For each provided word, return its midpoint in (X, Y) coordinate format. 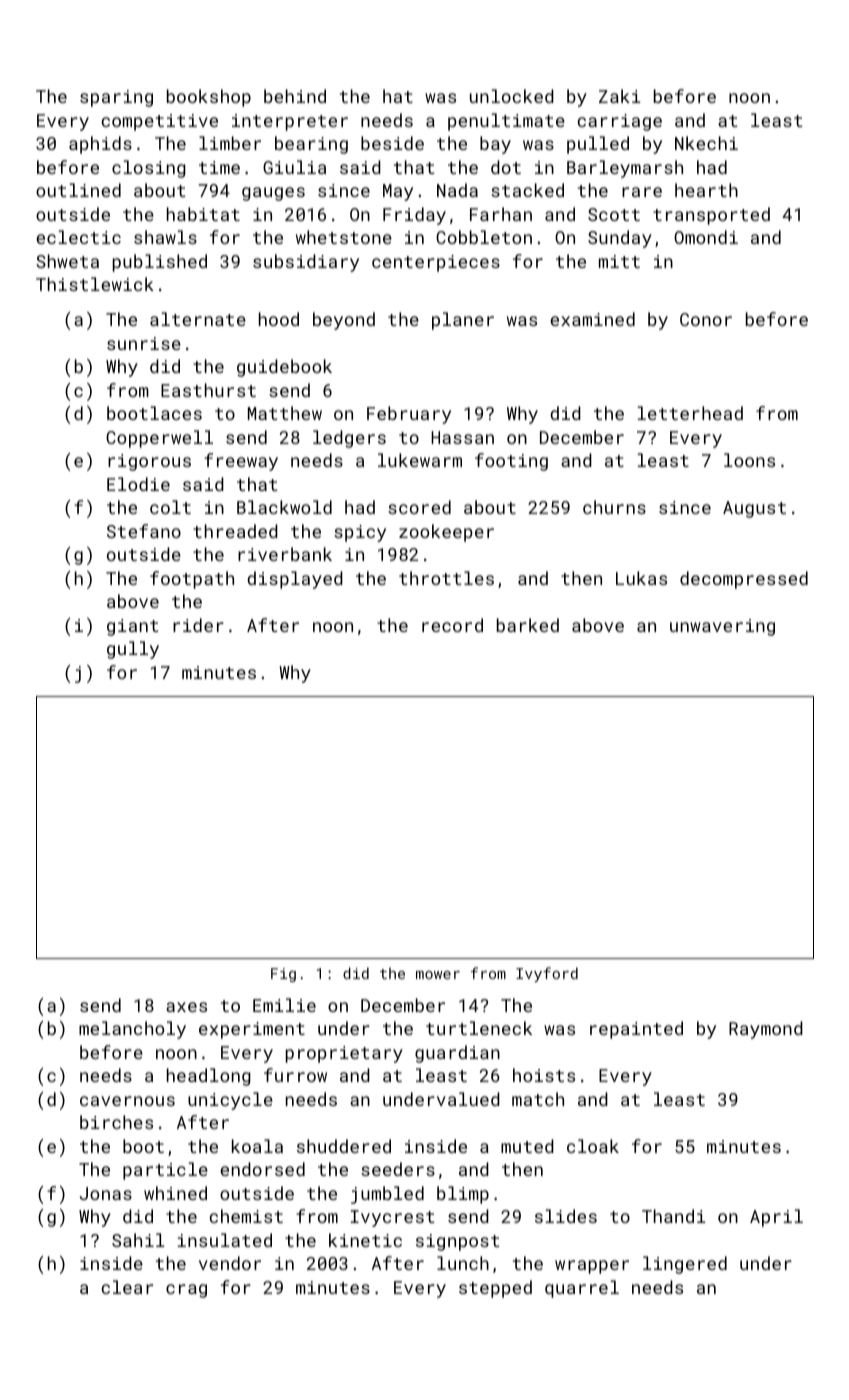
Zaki (620, 96)
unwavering (722, 627)
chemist (246, 1216)
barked (528, 625)
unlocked (512, 96)
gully (133, 650)
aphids (100, 145)
